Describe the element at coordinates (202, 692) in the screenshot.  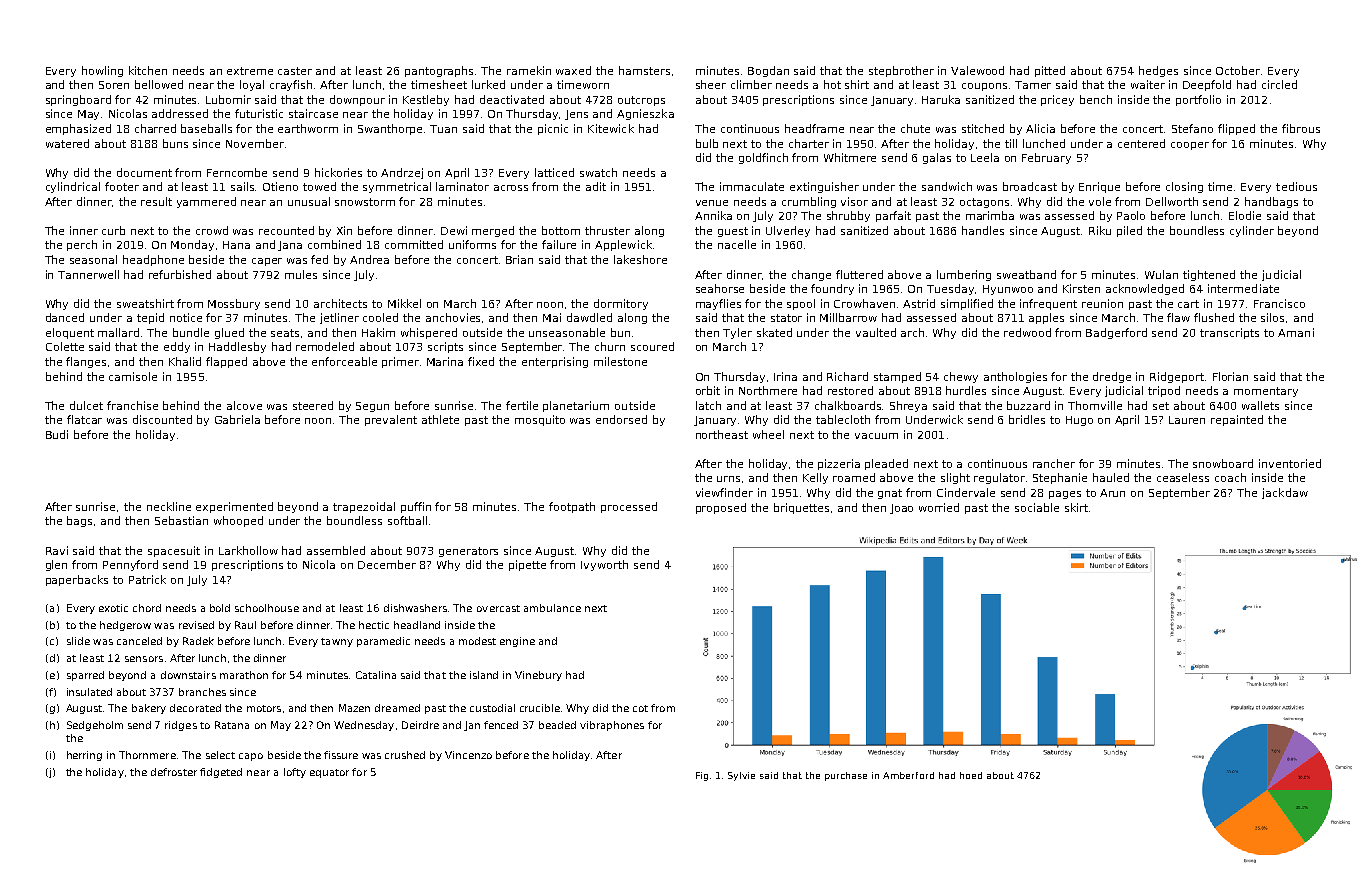
I see `branches` at that location.
